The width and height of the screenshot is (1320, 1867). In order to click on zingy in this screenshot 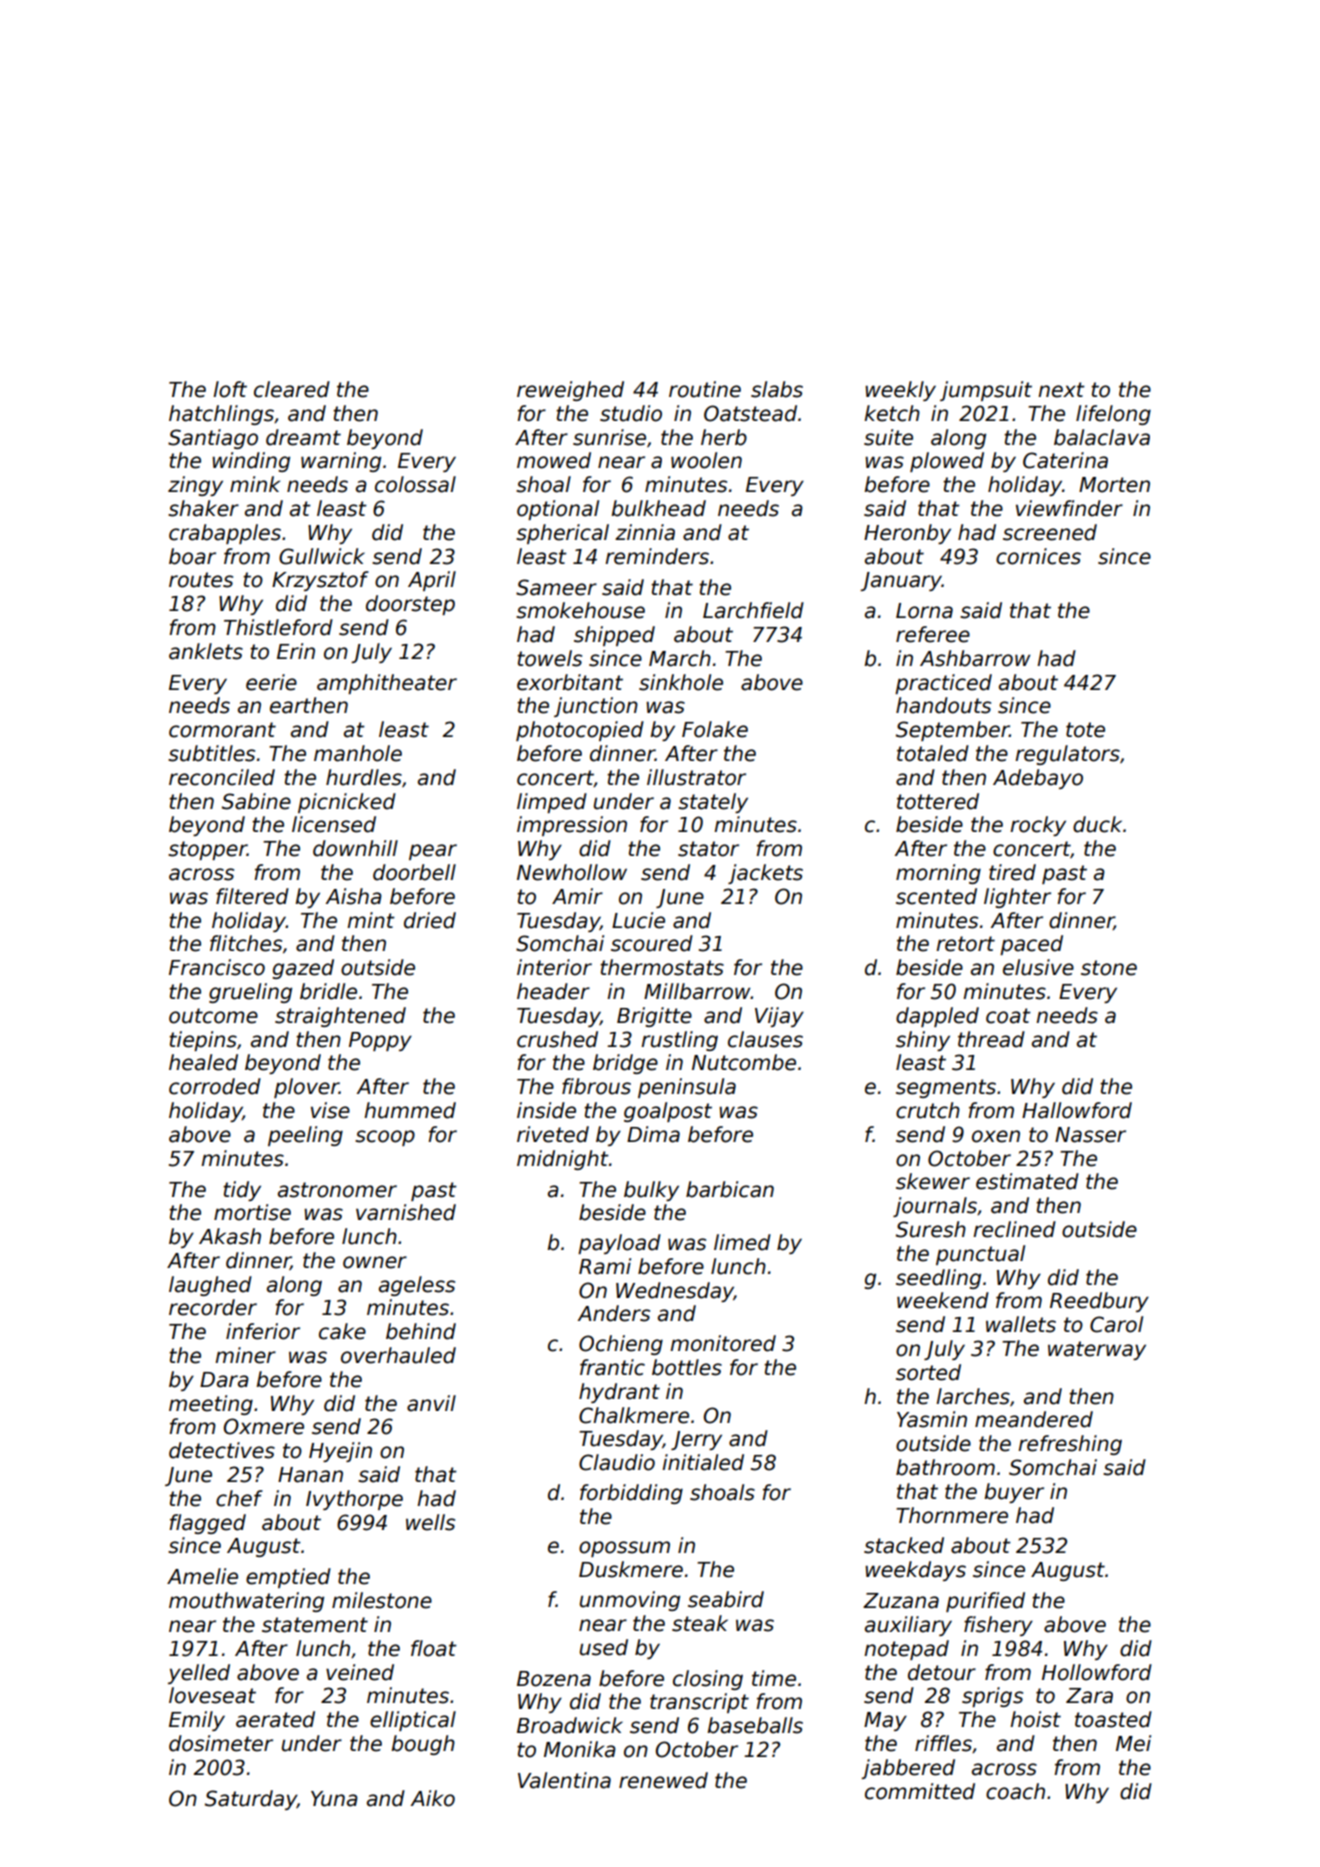, I will do `click(195, 486)`.
